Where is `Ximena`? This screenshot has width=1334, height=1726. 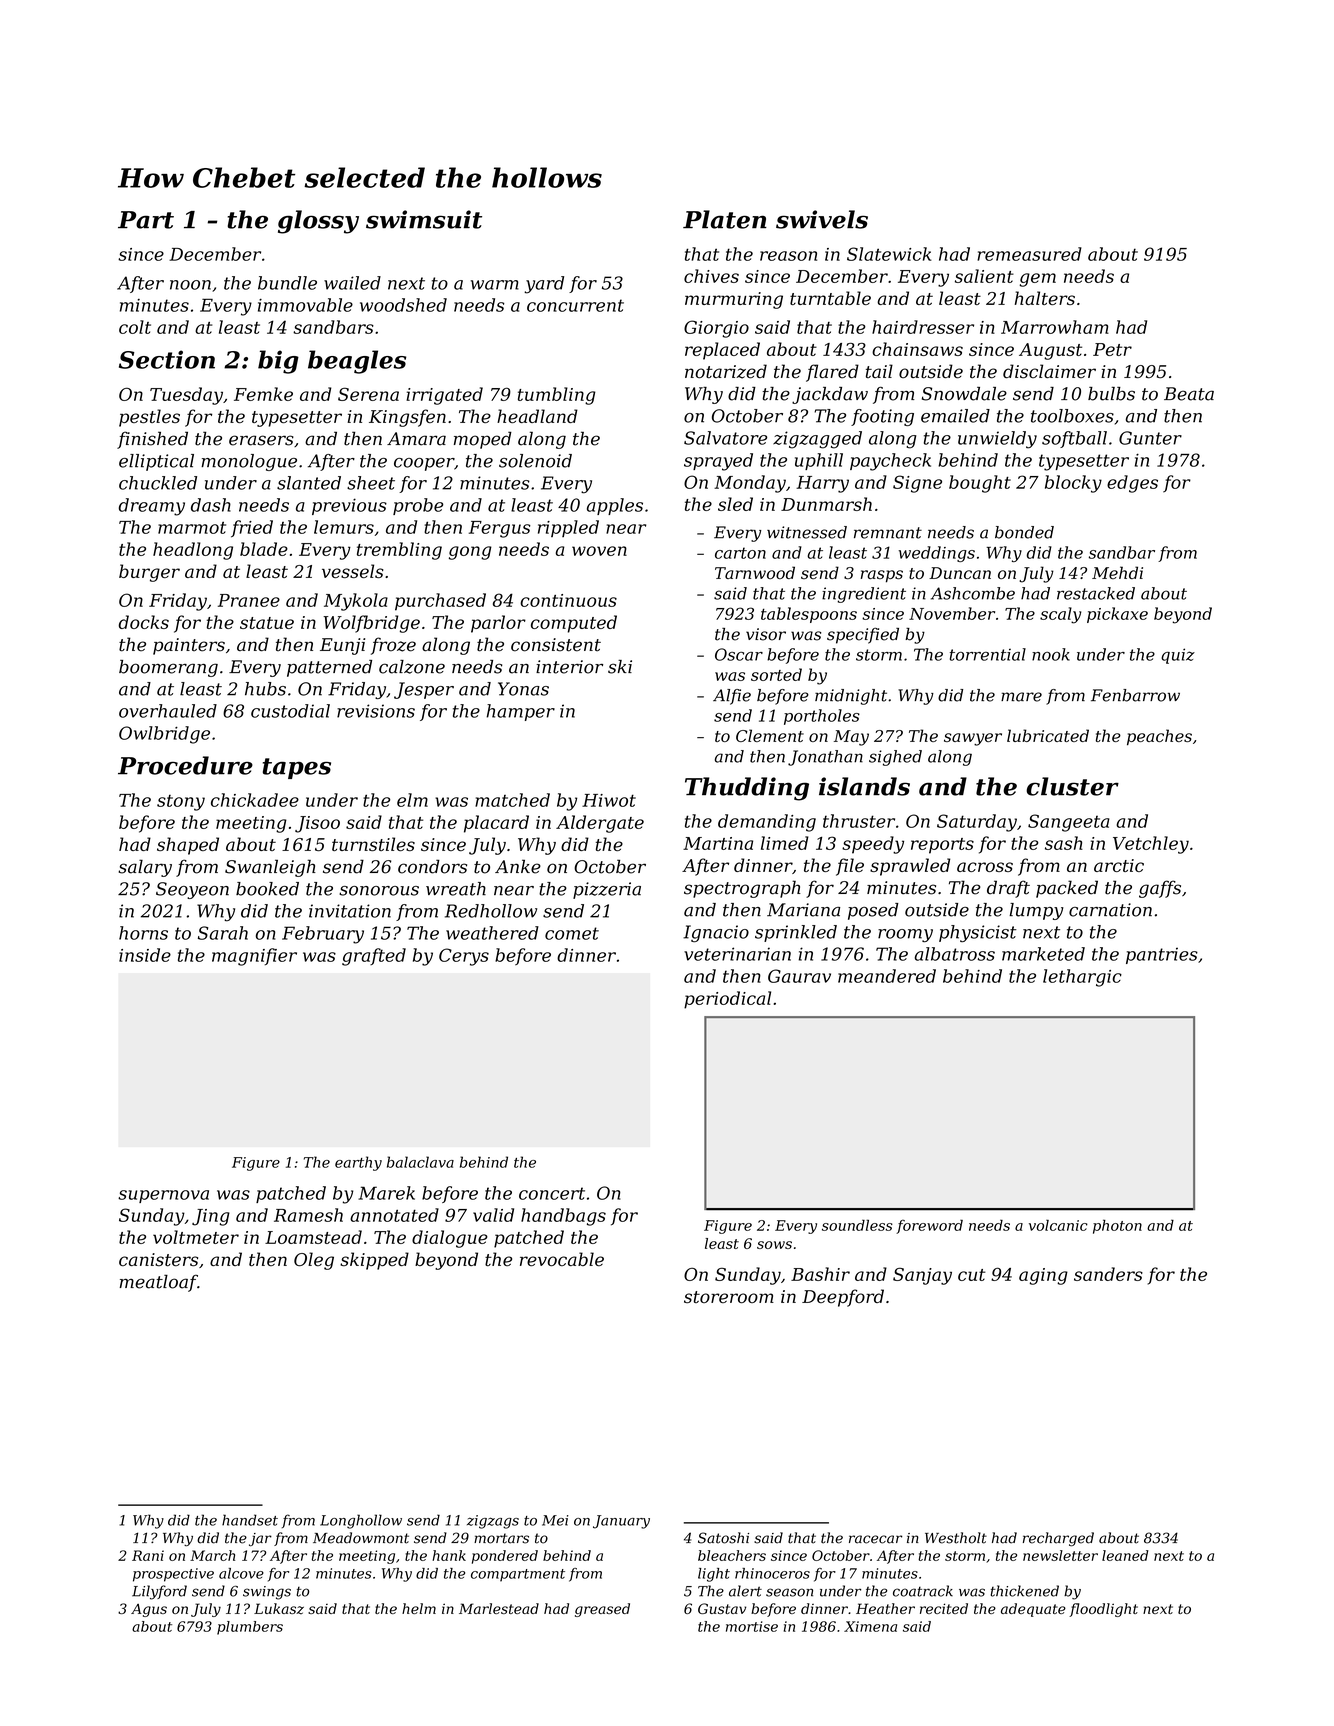 Ximena is located at coordinates (870, 1626).
